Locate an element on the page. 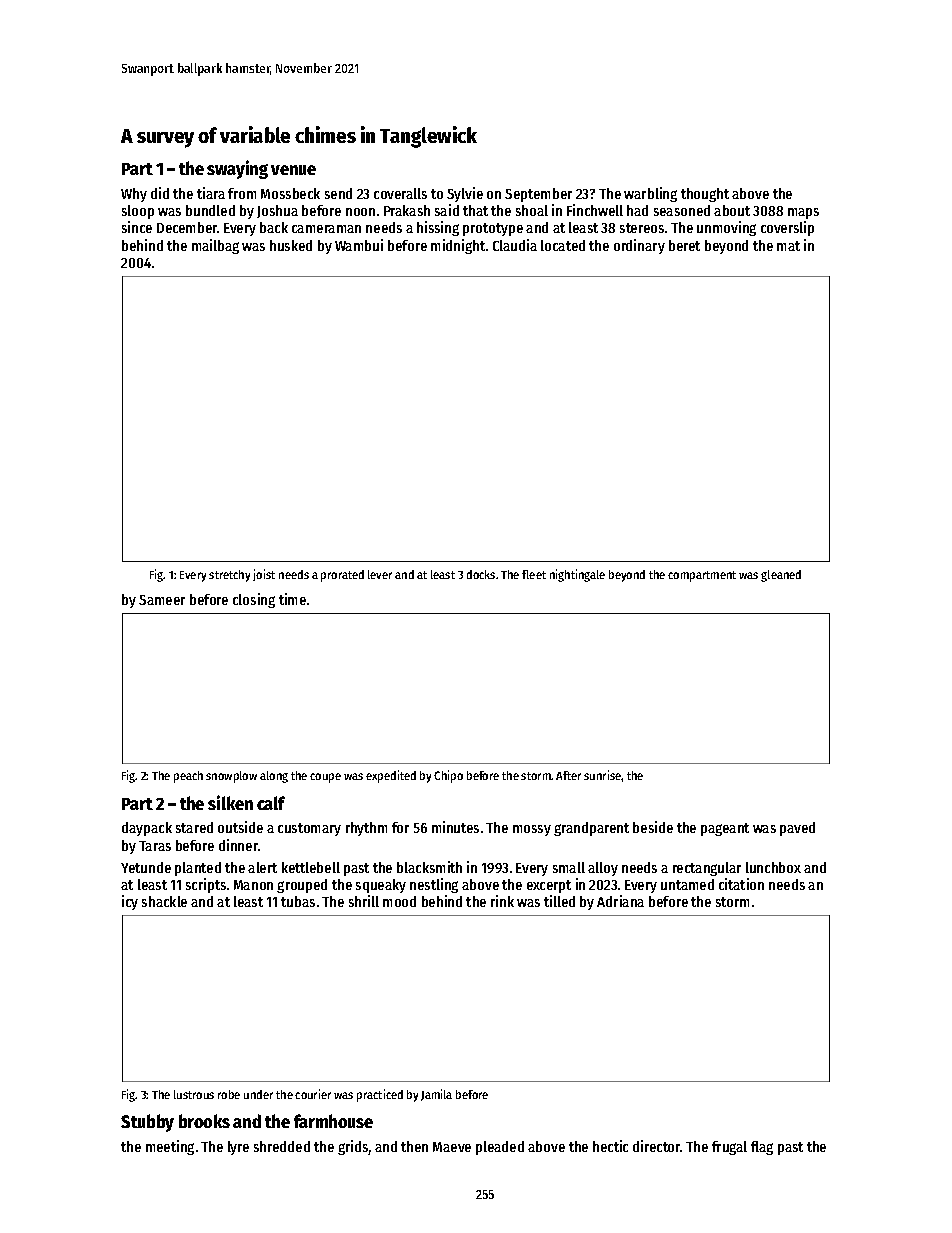 The height and width of the image is (1233, 952). docks is located at coordinates (481, 574).
